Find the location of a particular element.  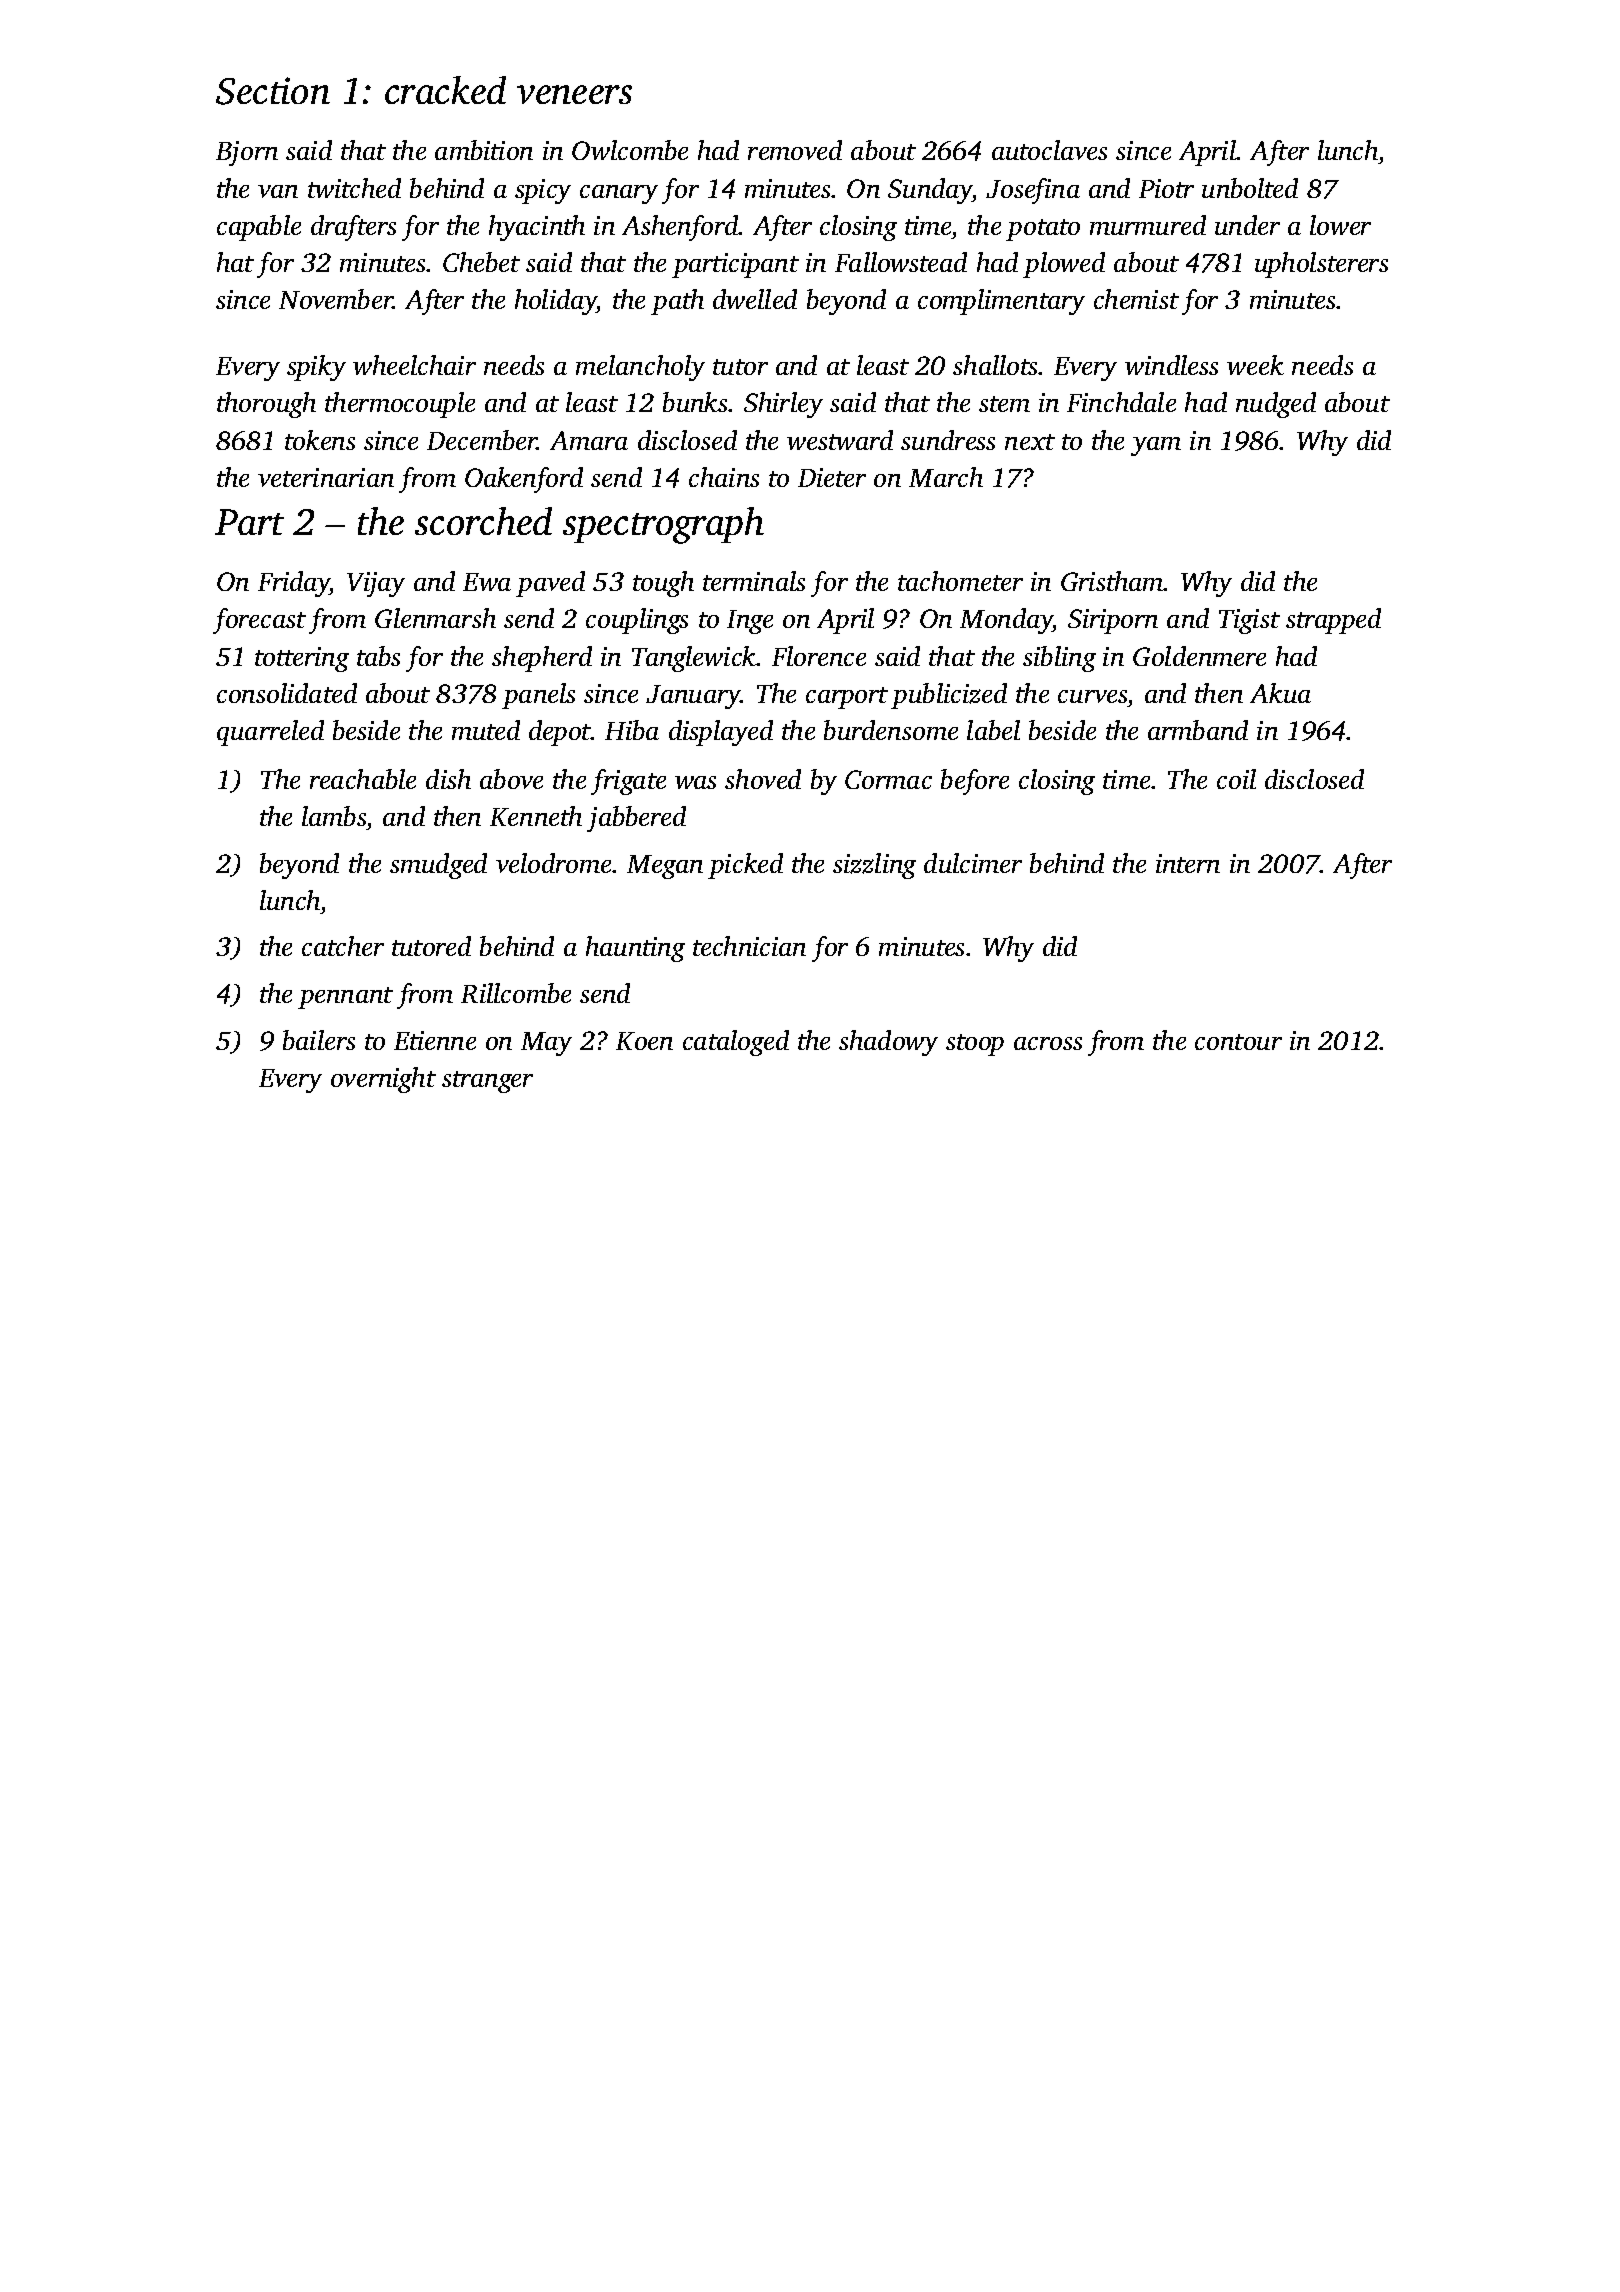

Kenneth is located at coordinates (536, 816).
